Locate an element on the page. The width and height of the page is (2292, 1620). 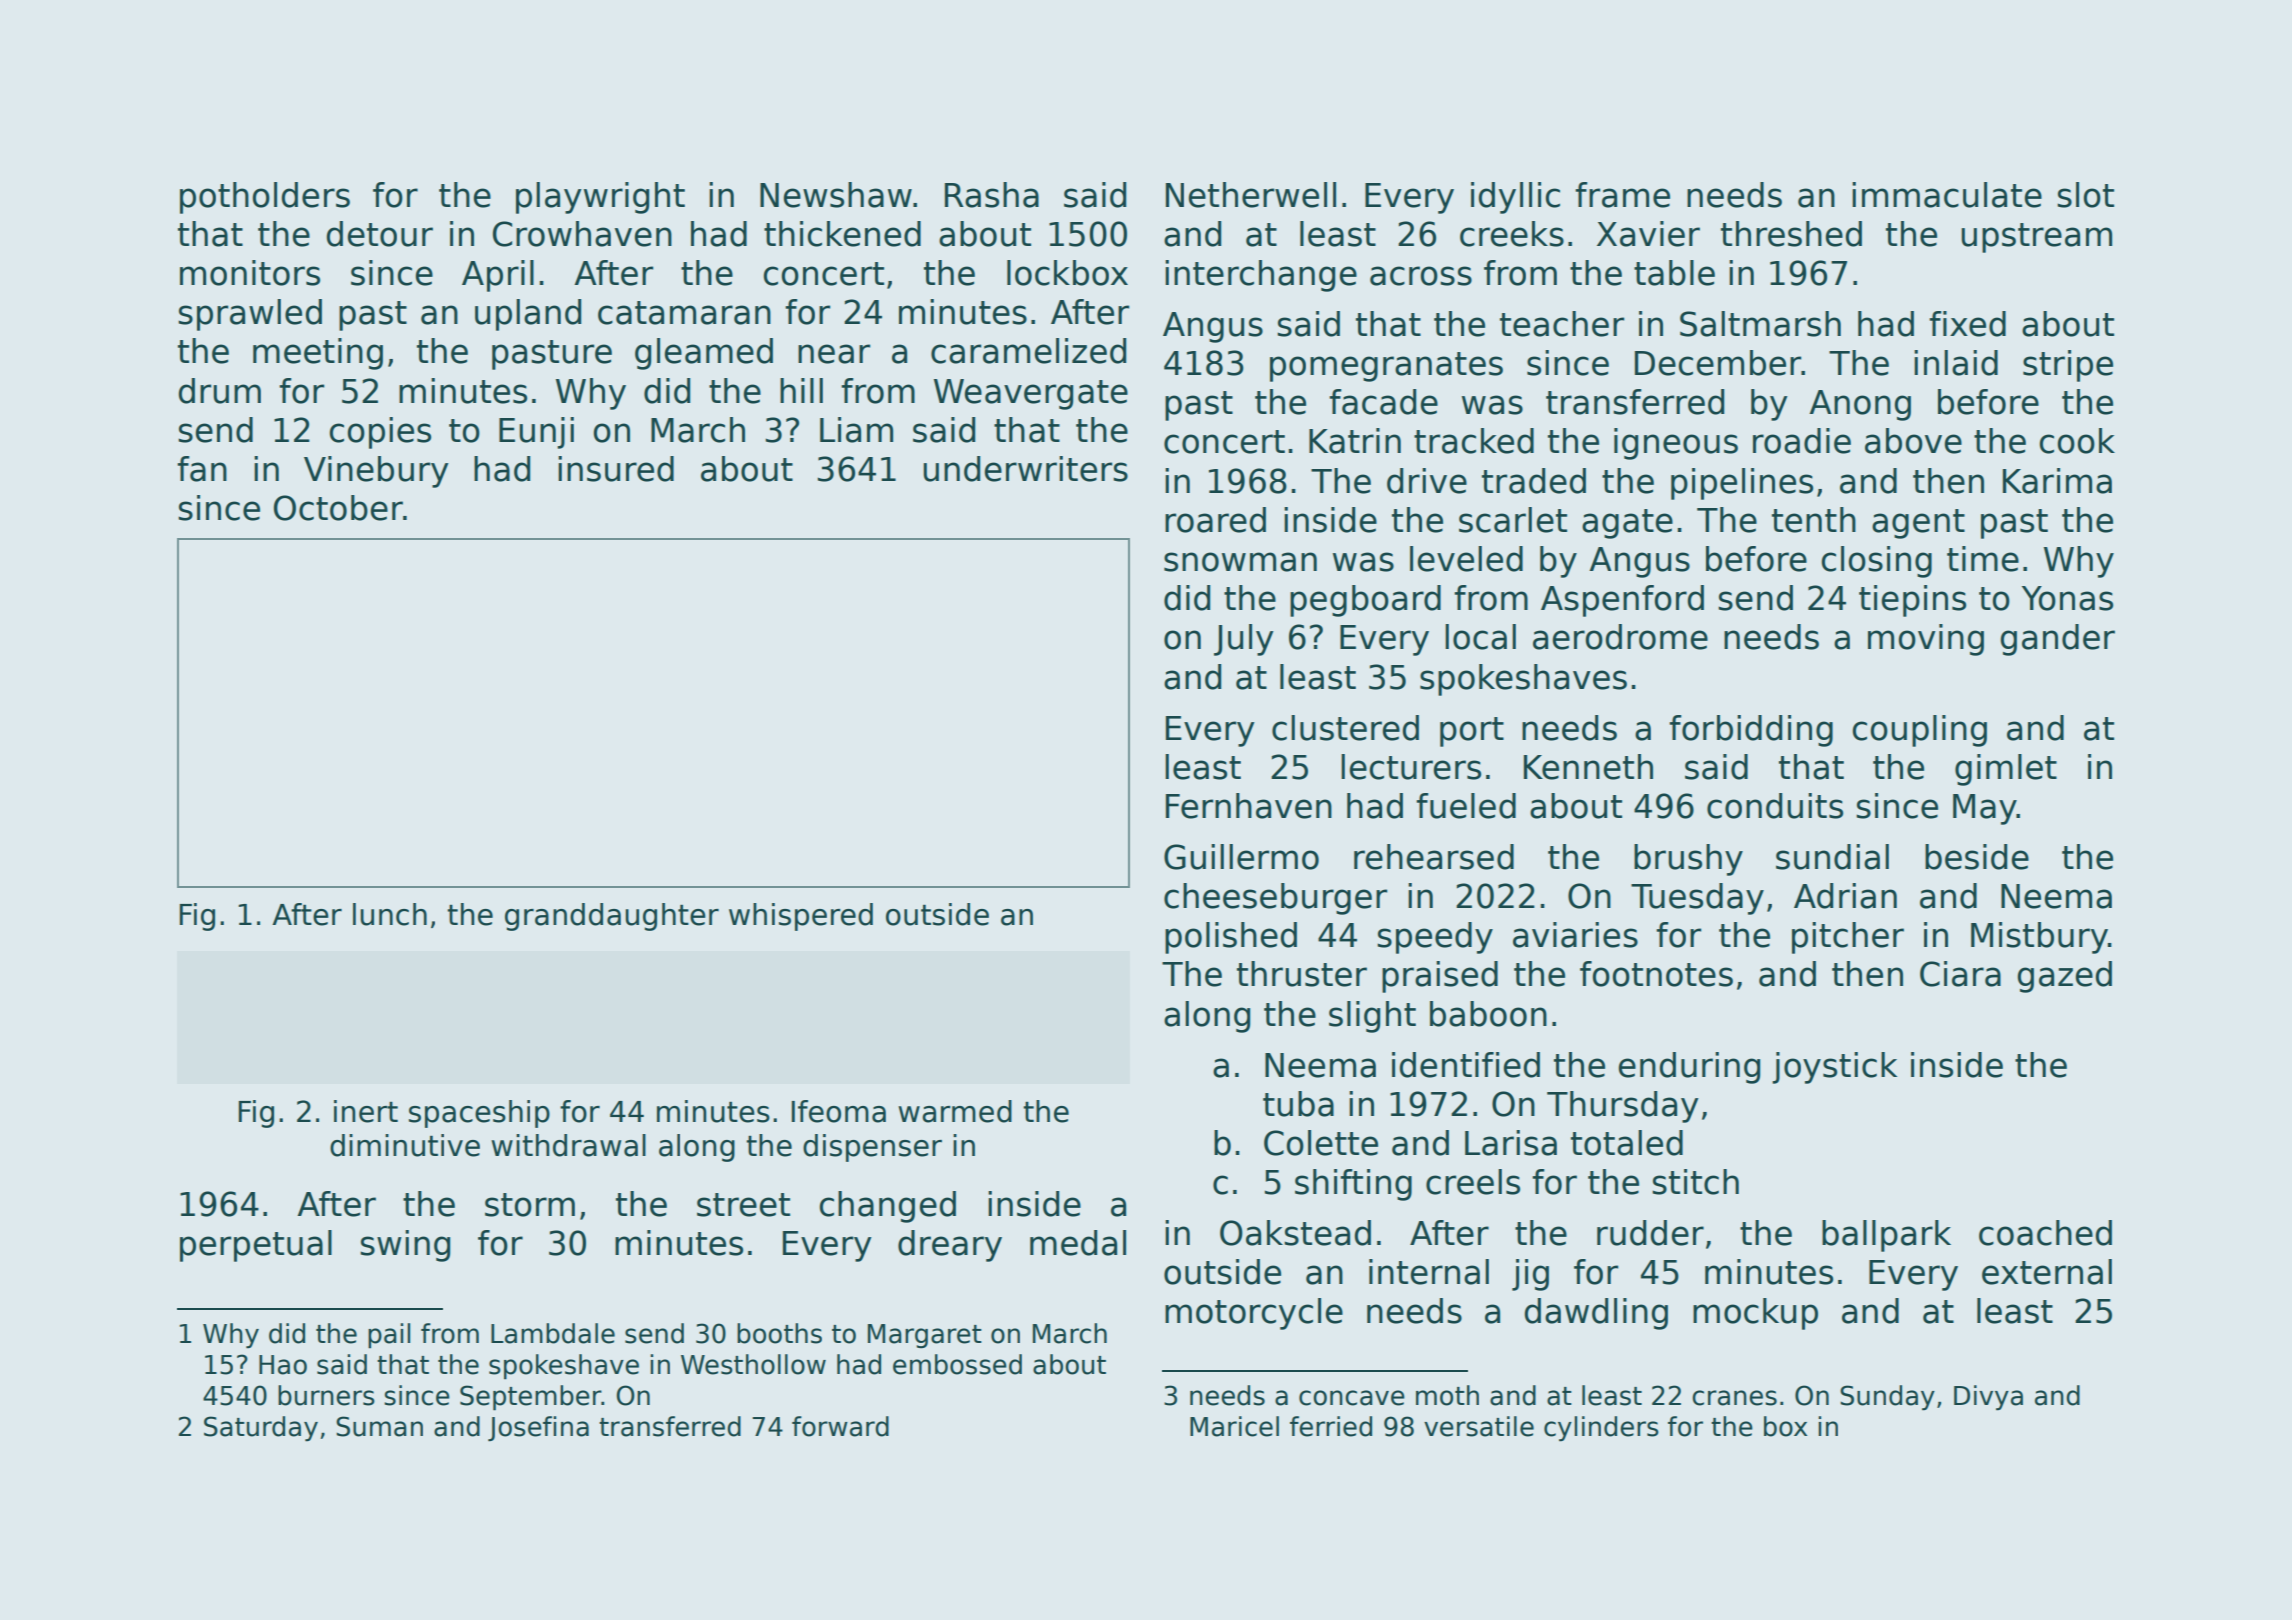
ferried is located at coordinates (1331, 1426).
